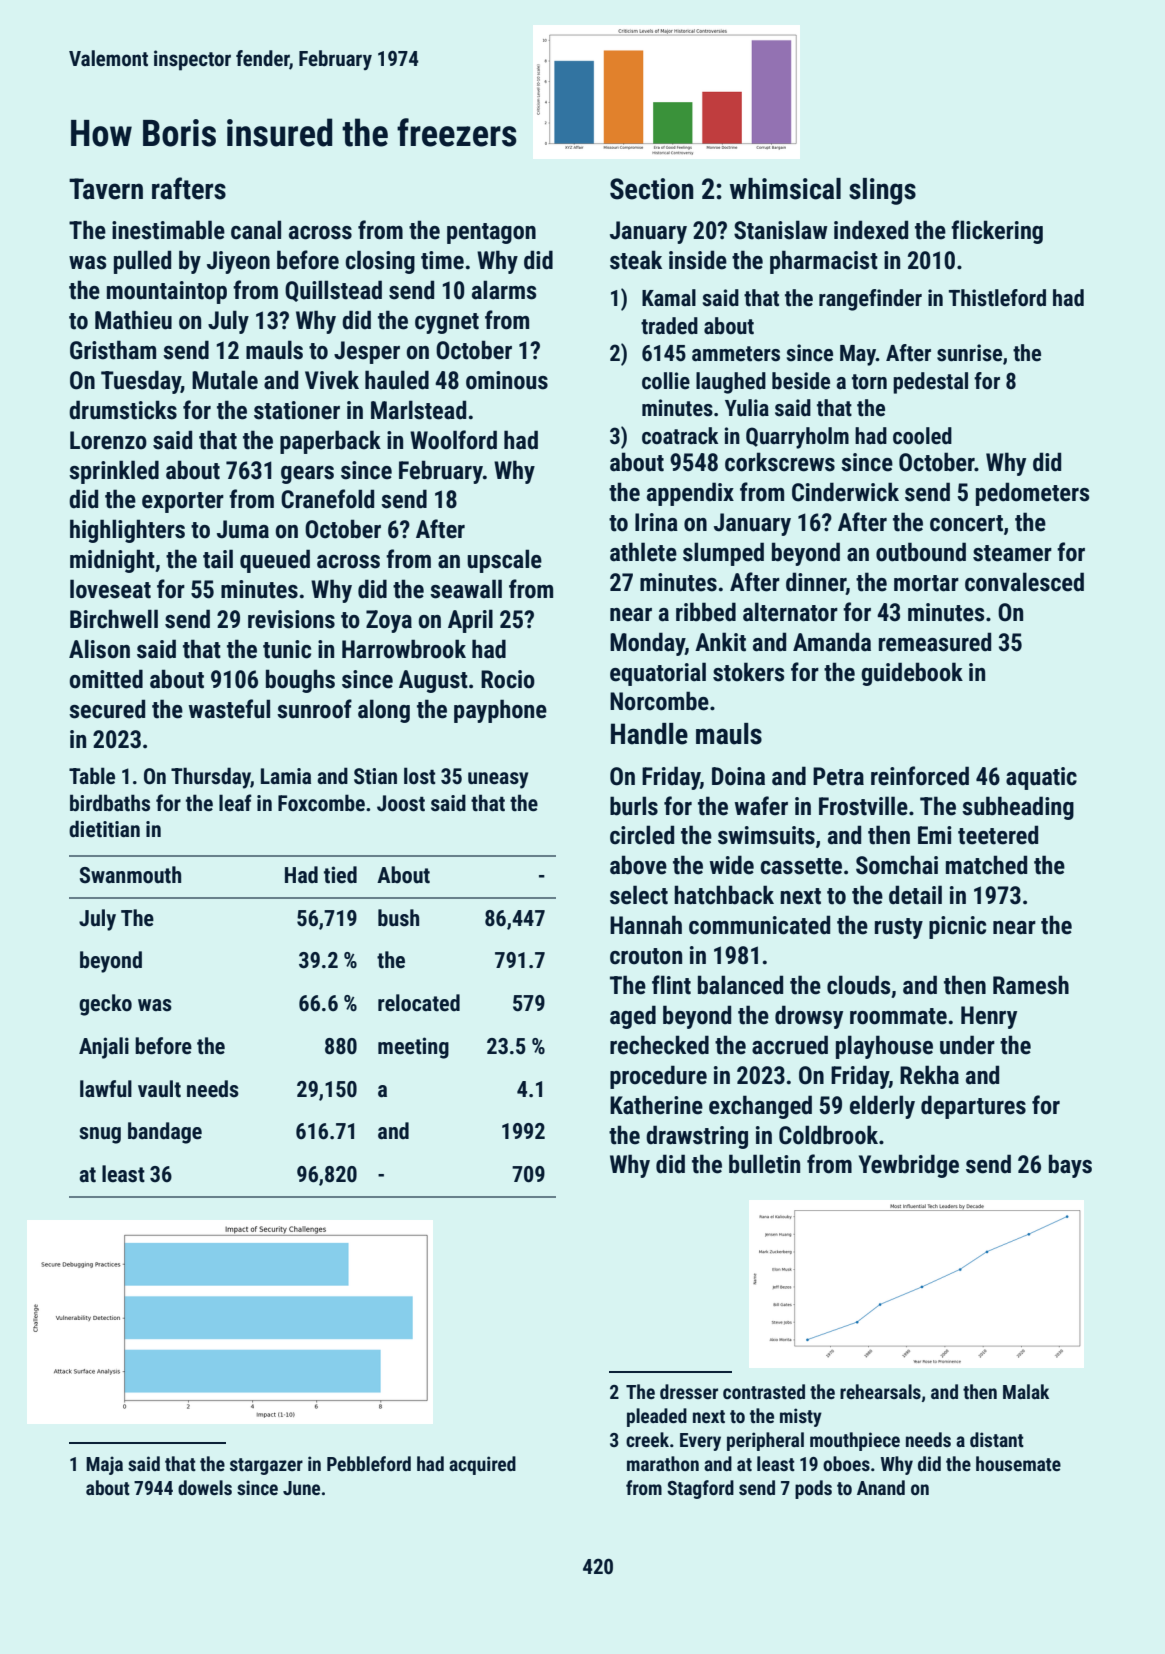 This screenshot has width=1165, height=1654. What do you see at coordinates (168, 230) in the screenshot?
I see `inestimable` at bounding box center [168, 230].
